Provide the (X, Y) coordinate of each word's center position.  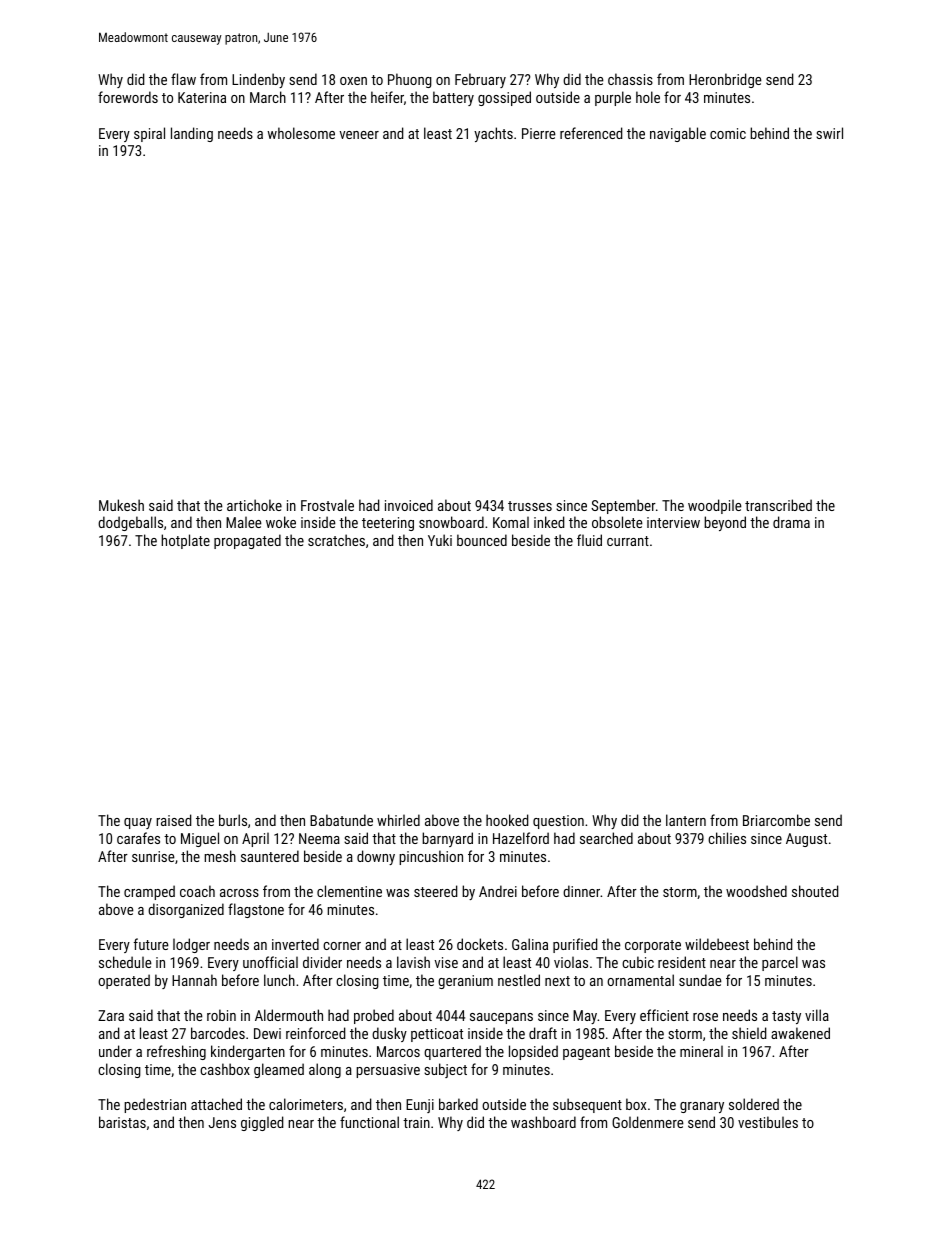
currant (628, 541)
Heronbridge (725, 80)
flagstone (256, 910)
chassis (630, 79)
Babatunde (341, 820)
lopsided (533, 1052)
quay (138, 823)
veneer (359, 135)
